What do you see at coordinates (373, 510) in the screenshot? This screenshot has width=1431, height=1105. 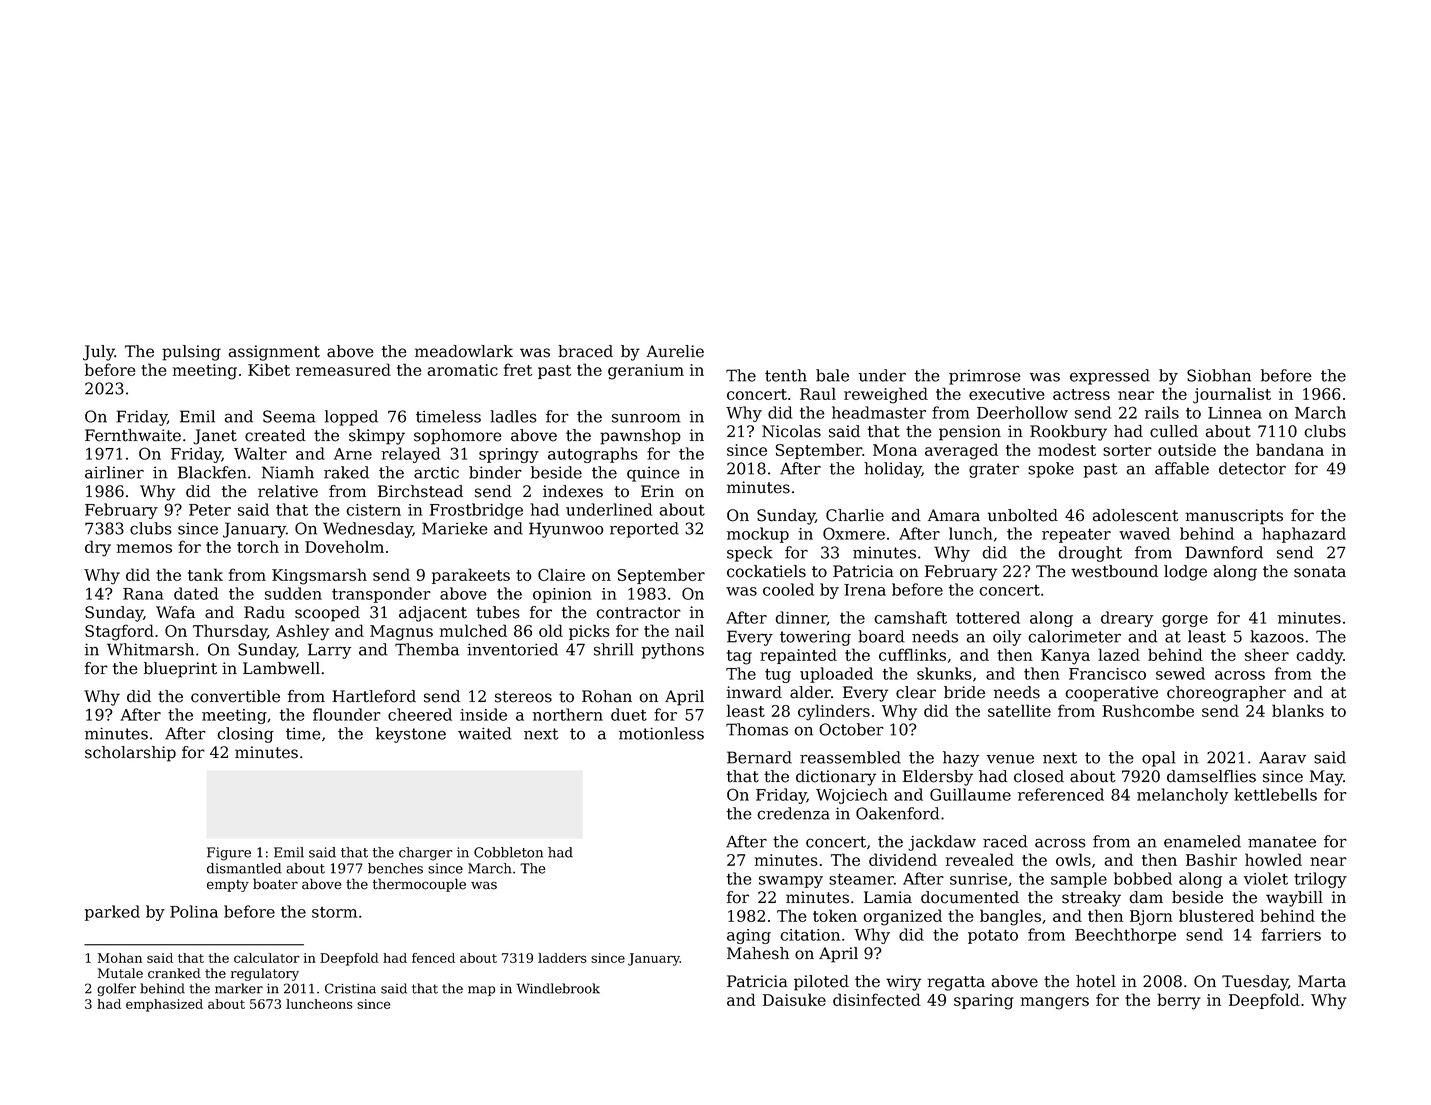 I see `cistern` at bounding box center [373, 510].
